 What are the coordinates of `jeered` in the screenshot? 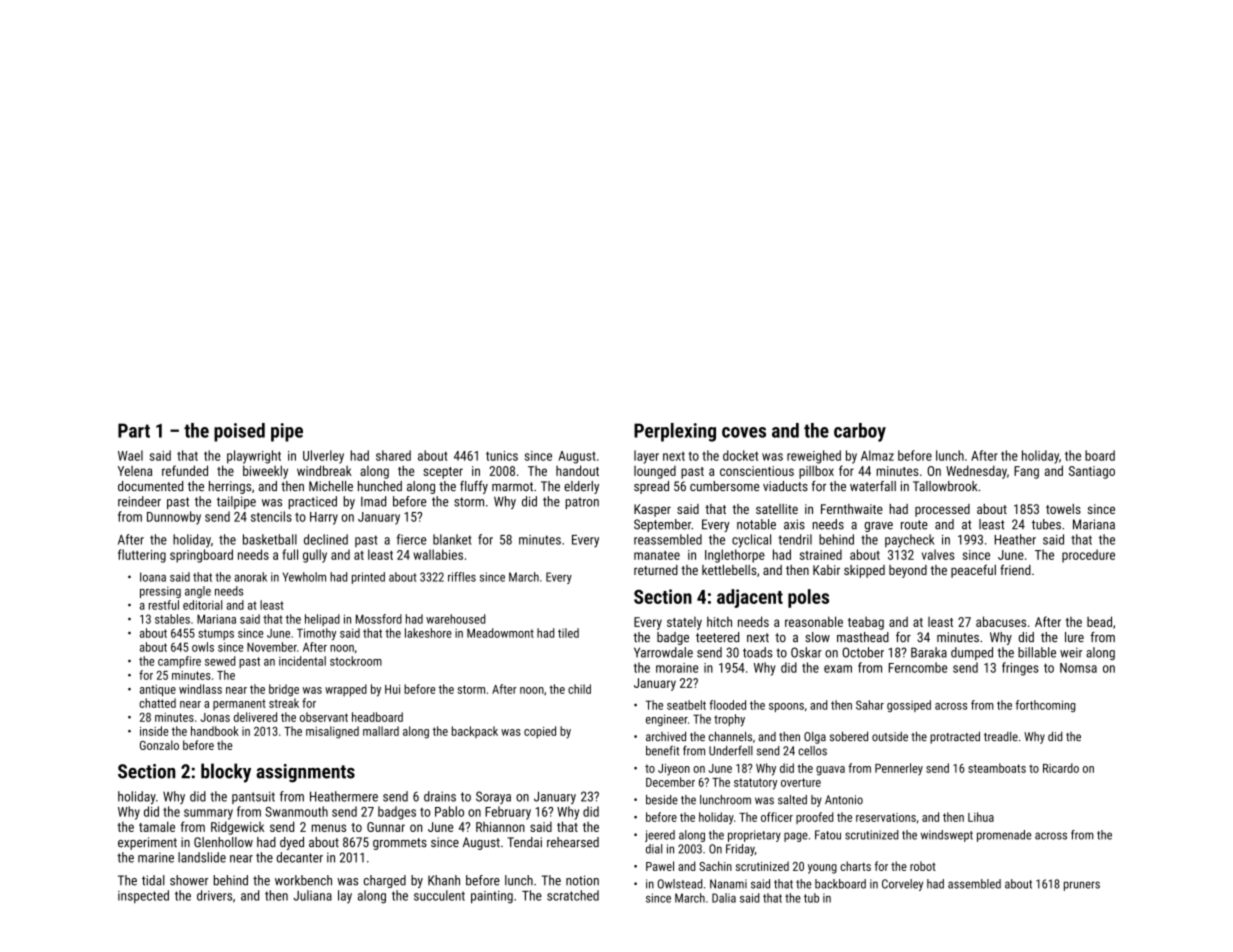 It's located at (660, 836).
